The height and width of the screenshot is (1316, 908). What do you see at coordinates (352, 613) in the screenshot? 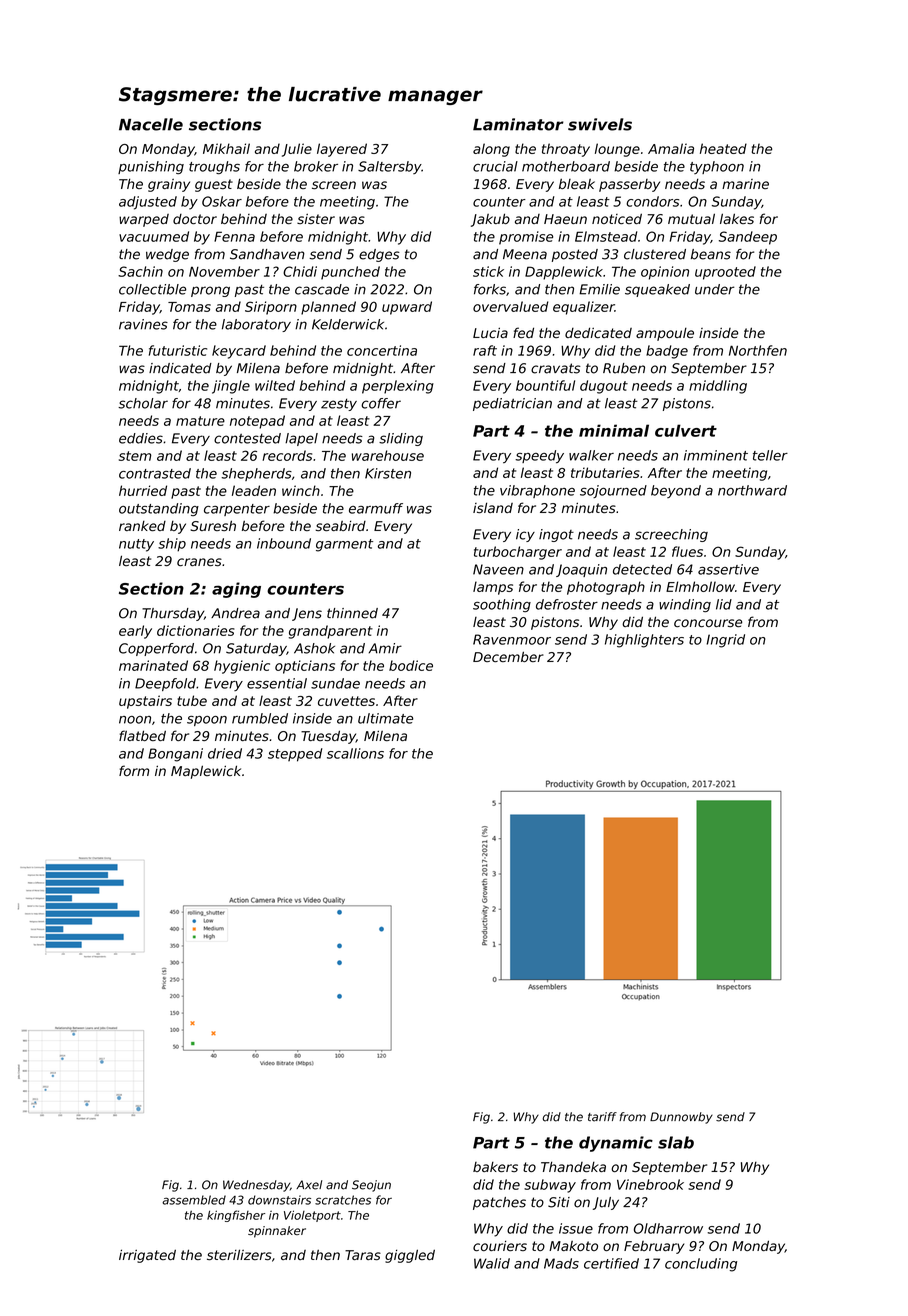
I see `thinned` at bounding box center [352, 613].
